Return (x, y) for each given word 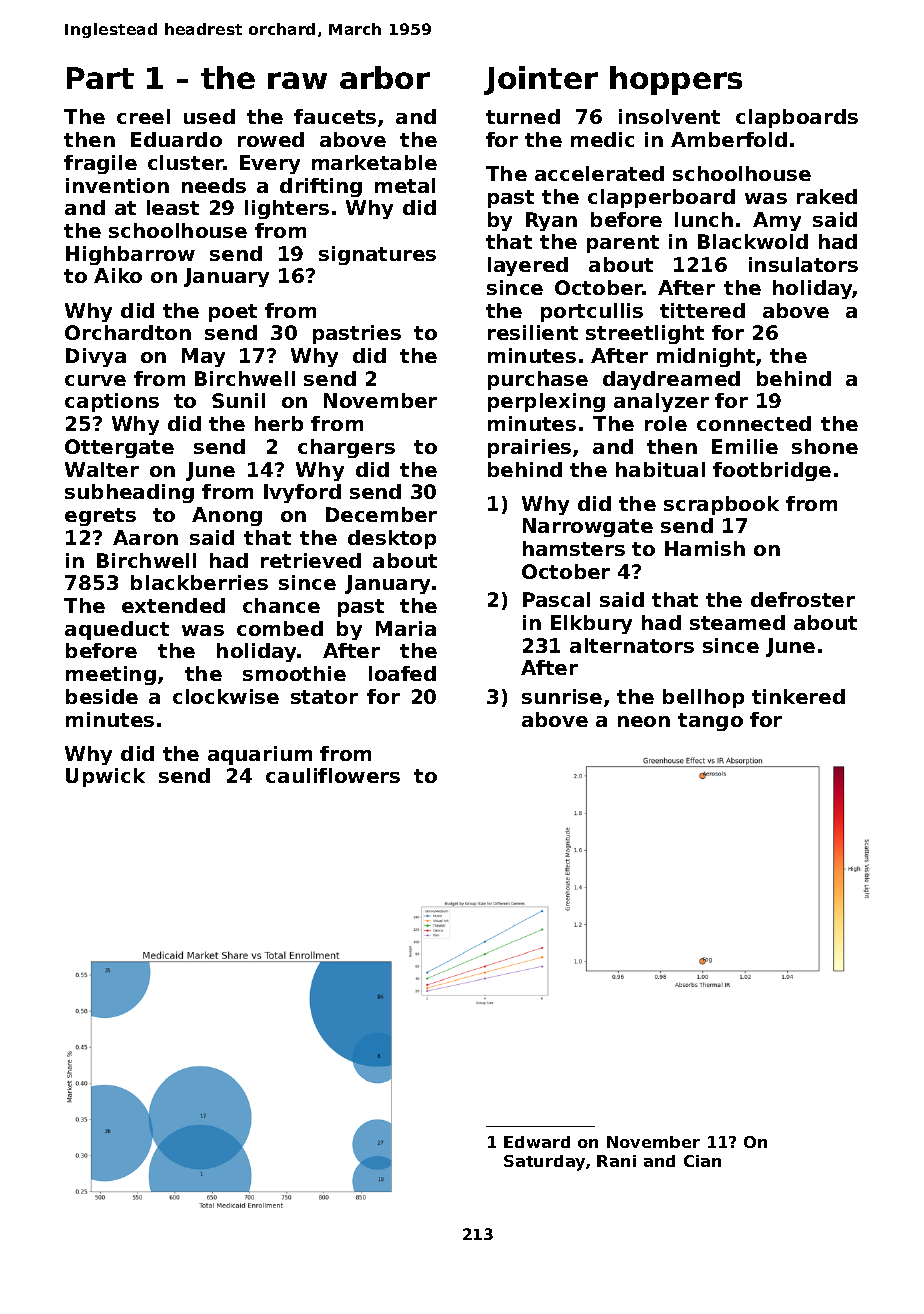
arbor (385, 77)
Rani (616, 1161)
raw (297, 80)
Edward (537, 1142)
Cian (702, 1161)
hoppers (676, 80)
